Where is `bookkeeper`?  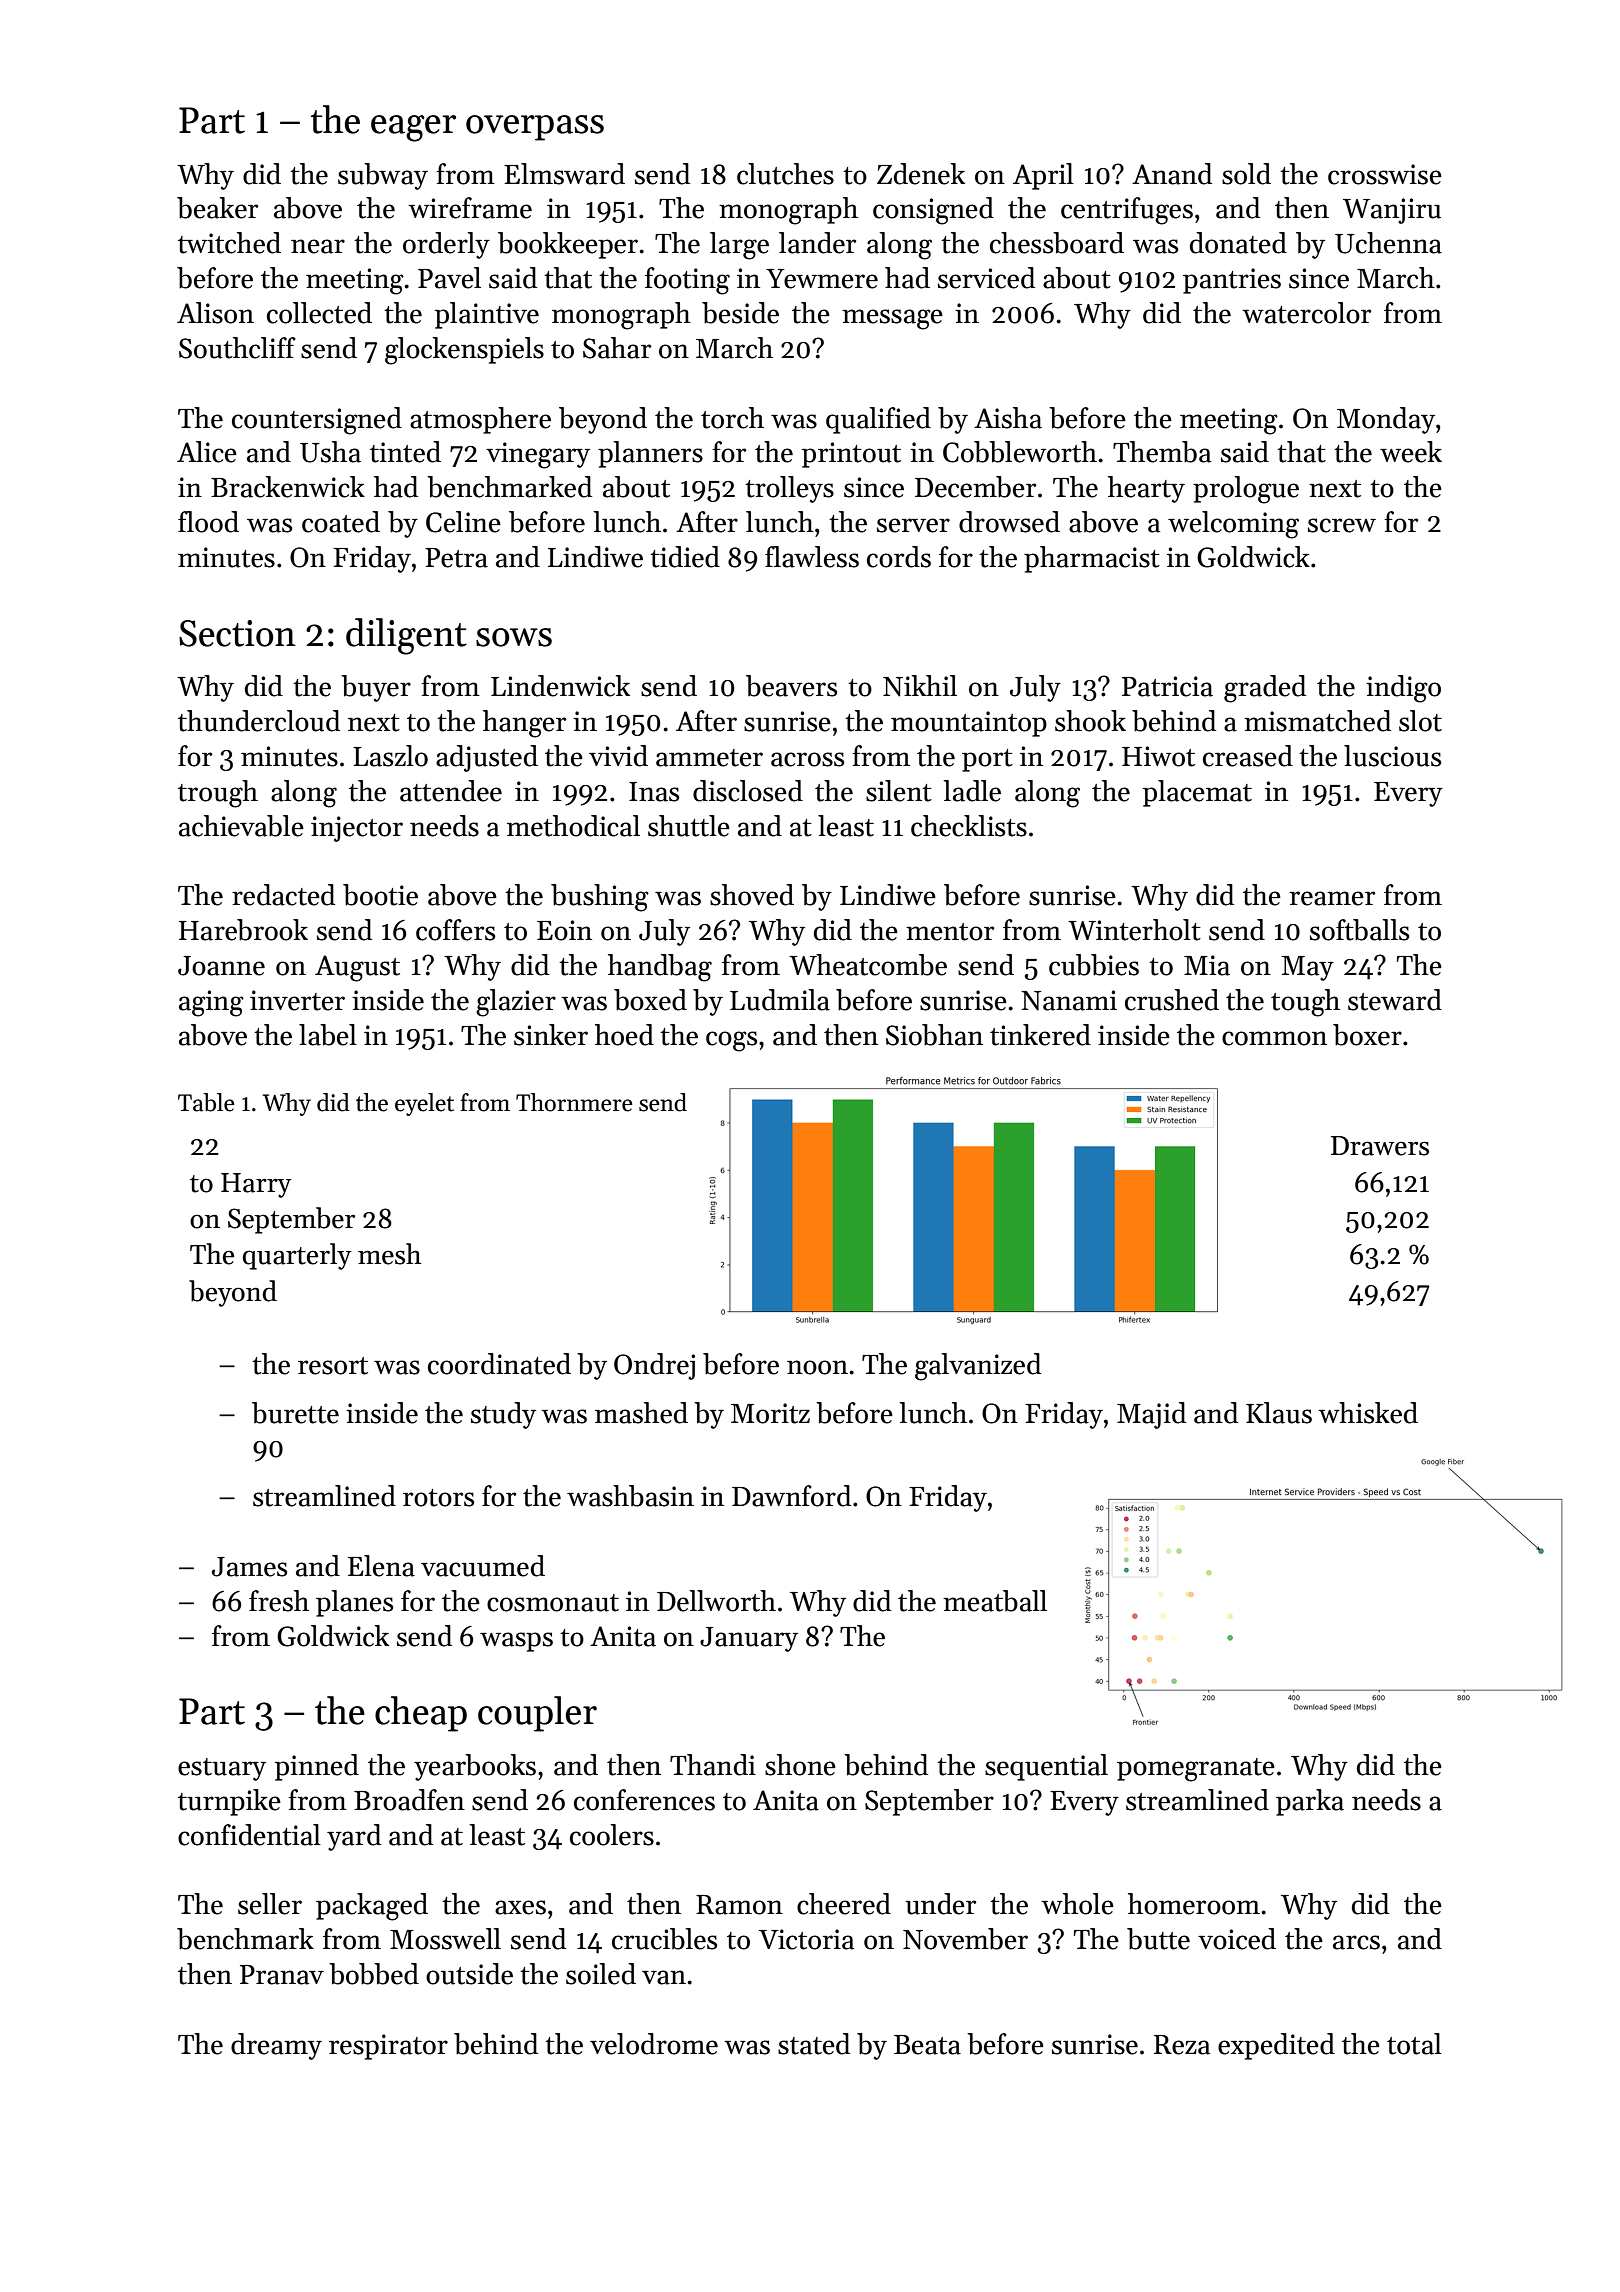
bookkeeper is located at coordinates (568, 245).
